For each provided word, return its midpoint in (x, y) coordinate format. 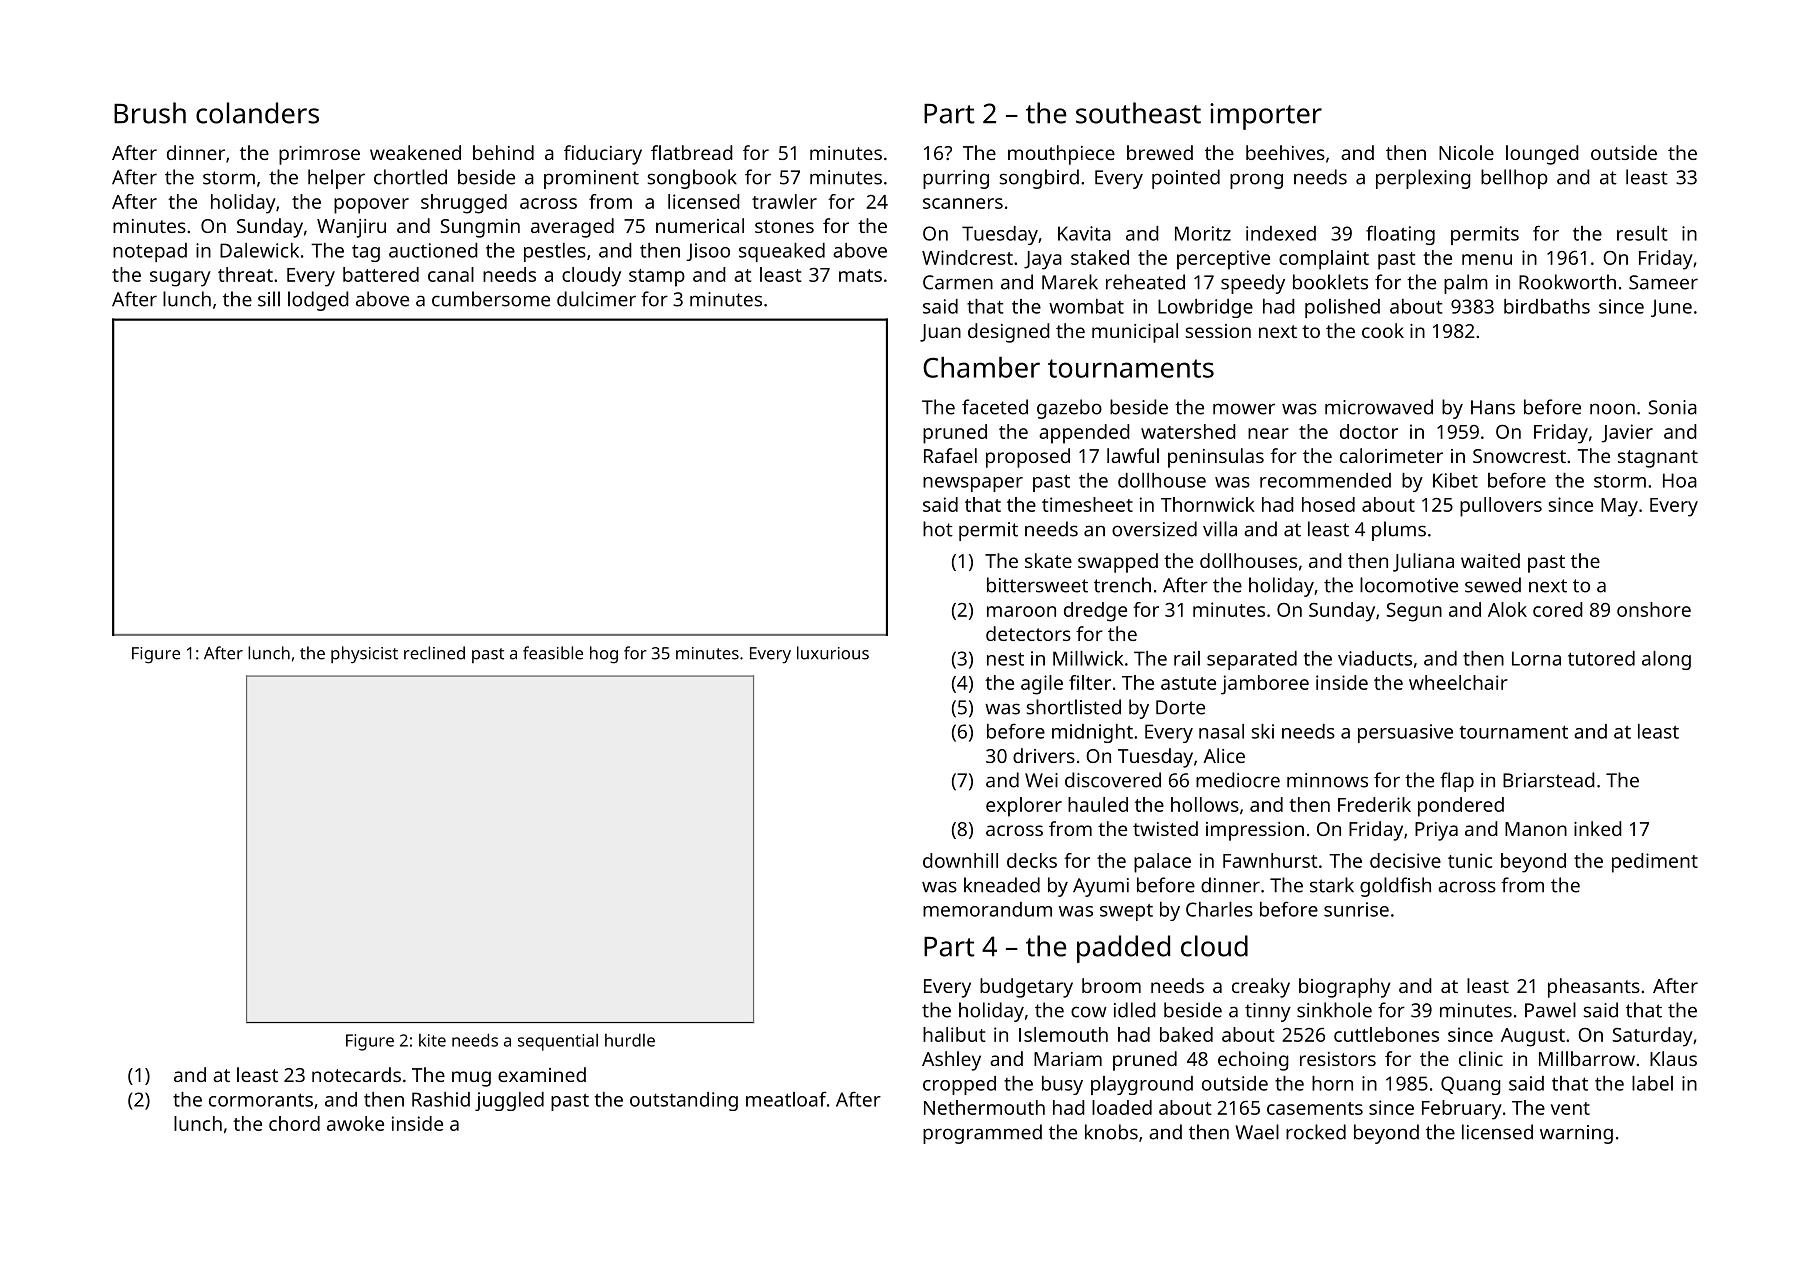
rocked (1316, 1132)
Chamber (981, 367)
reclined (434, 653)
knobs (1111, 1132)
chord (294, 1123)
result (1642, 233)
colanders (257, 113)
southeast (1138, 113)
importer (1266, 116)
